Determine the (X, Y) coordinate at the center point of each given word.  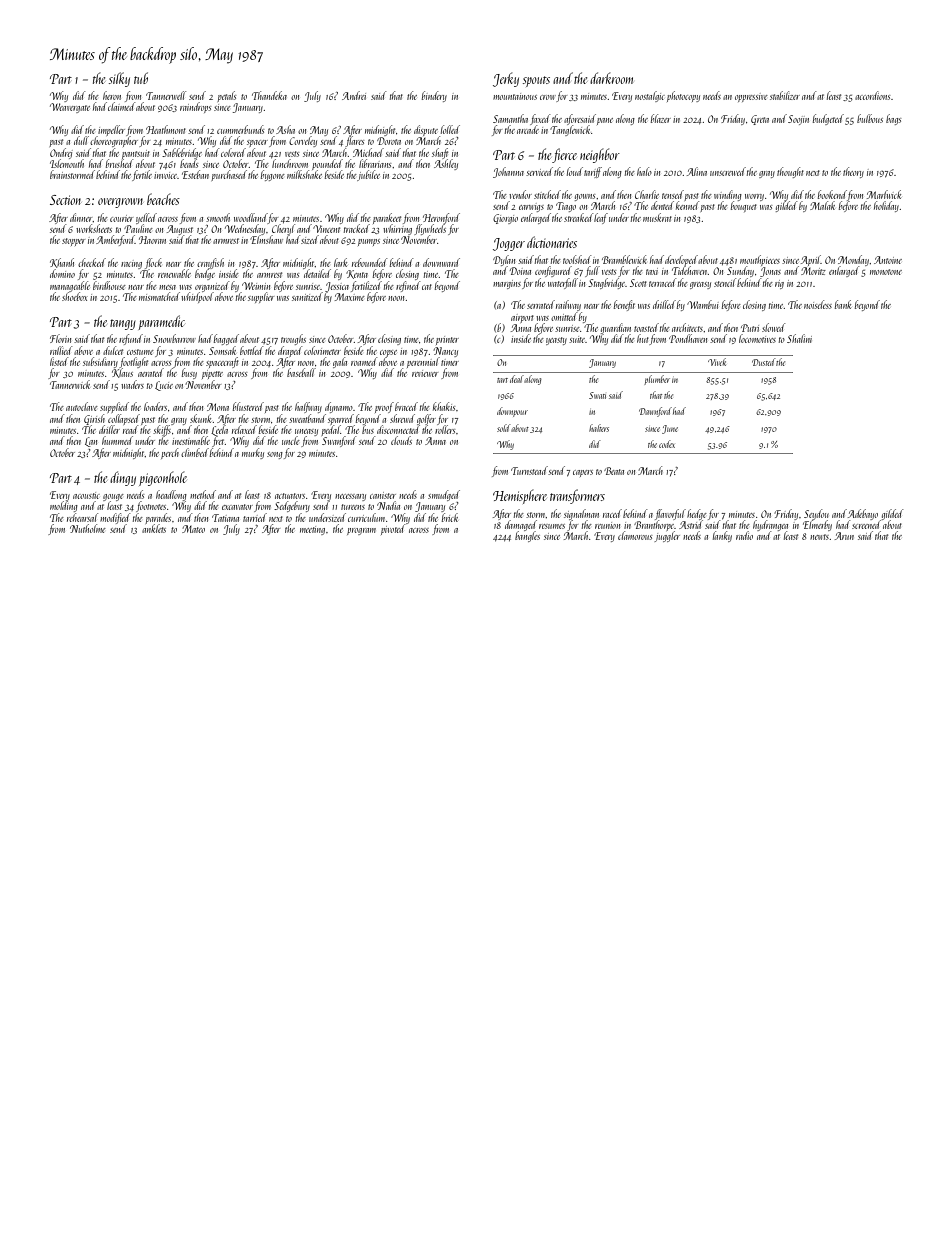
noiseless (818, 304)
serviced (539, 171)
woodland (251, 217)
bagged (226, 339)
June (670, 429)
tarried (255, 517)
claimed (121, 106)
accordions (872, 95)
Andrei (354, 95)
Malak (822, 205)
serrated (541, 304)
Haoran (152, 240)
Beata (614, 471)
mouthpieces (760, 261)
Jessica (337, 287)
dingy (123, 478)
